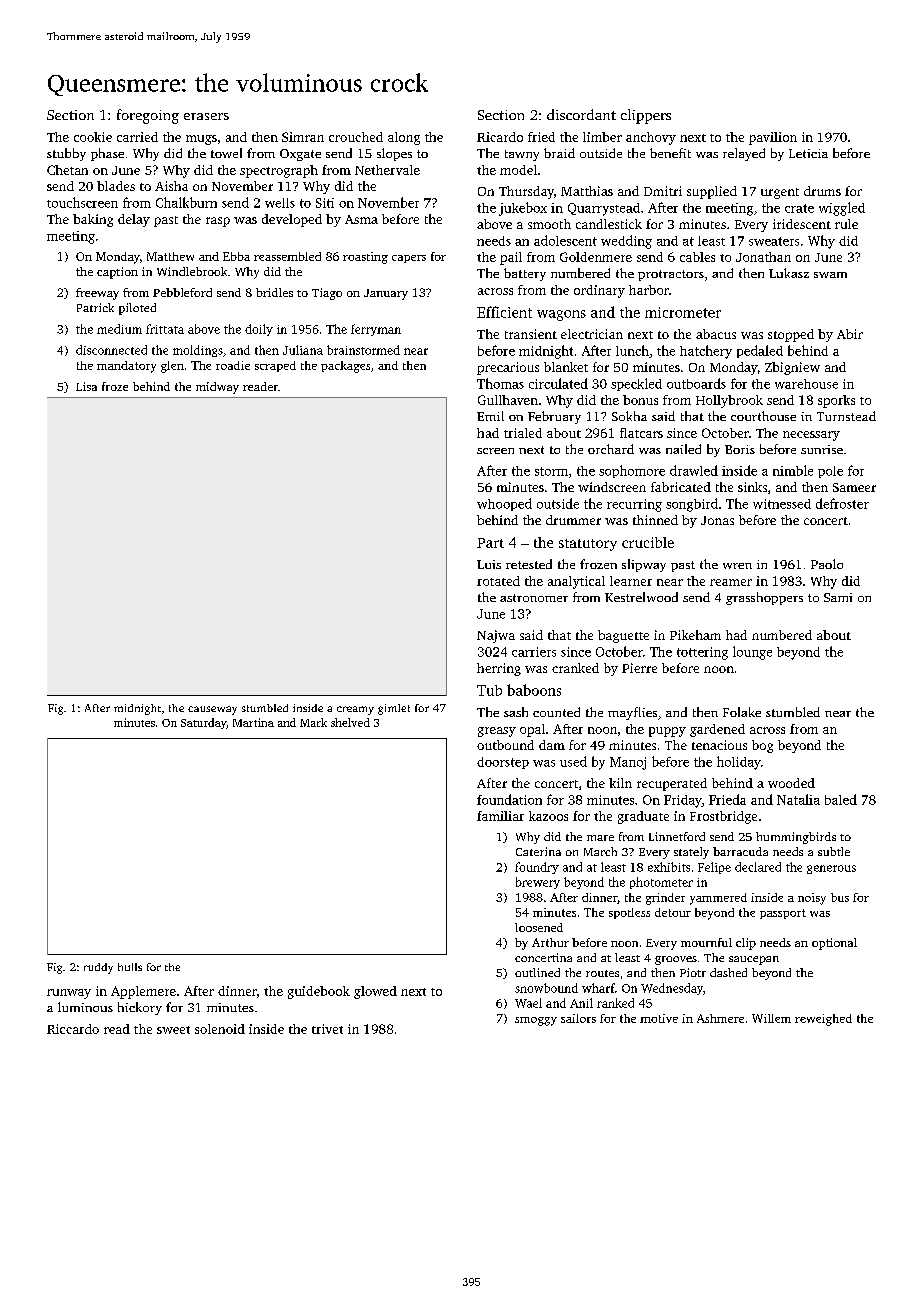 Image resolution: width=924 pixels, height=1308 pixels. I want to click on Paolo, so click(827, 564).
